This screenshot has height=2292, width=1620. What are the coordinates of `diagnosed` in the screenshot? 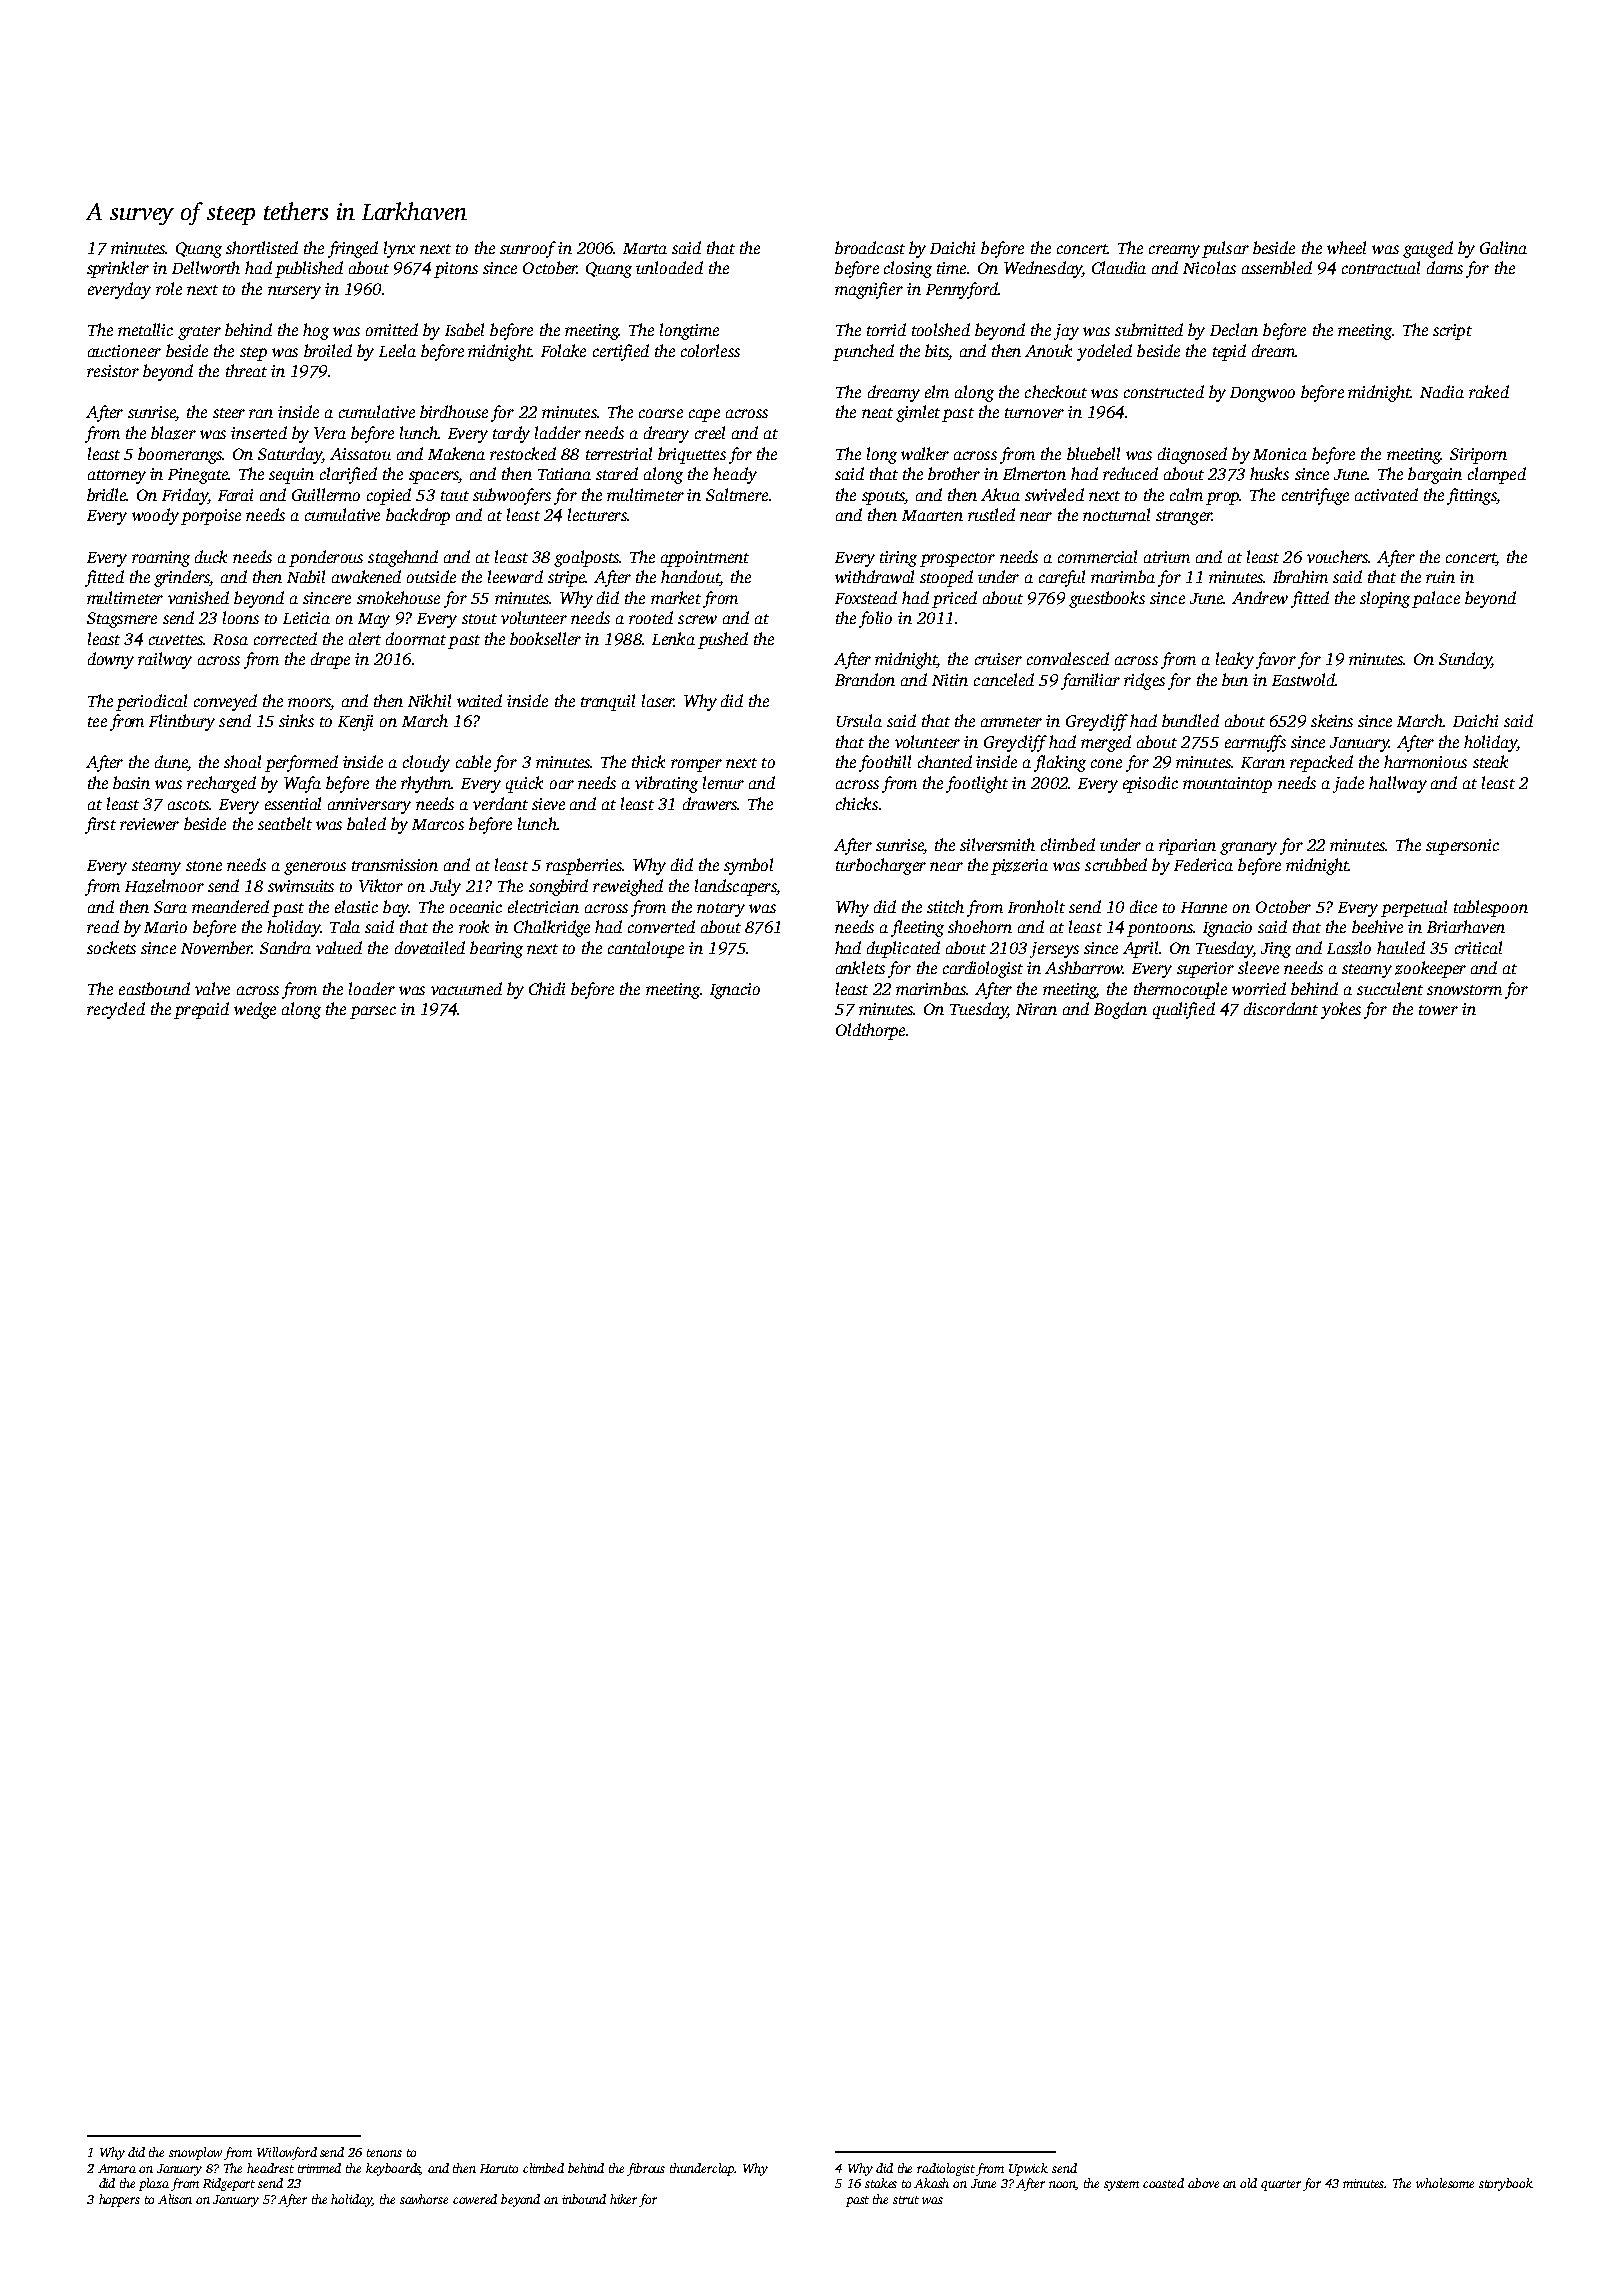 It's located at (1192, 455).
